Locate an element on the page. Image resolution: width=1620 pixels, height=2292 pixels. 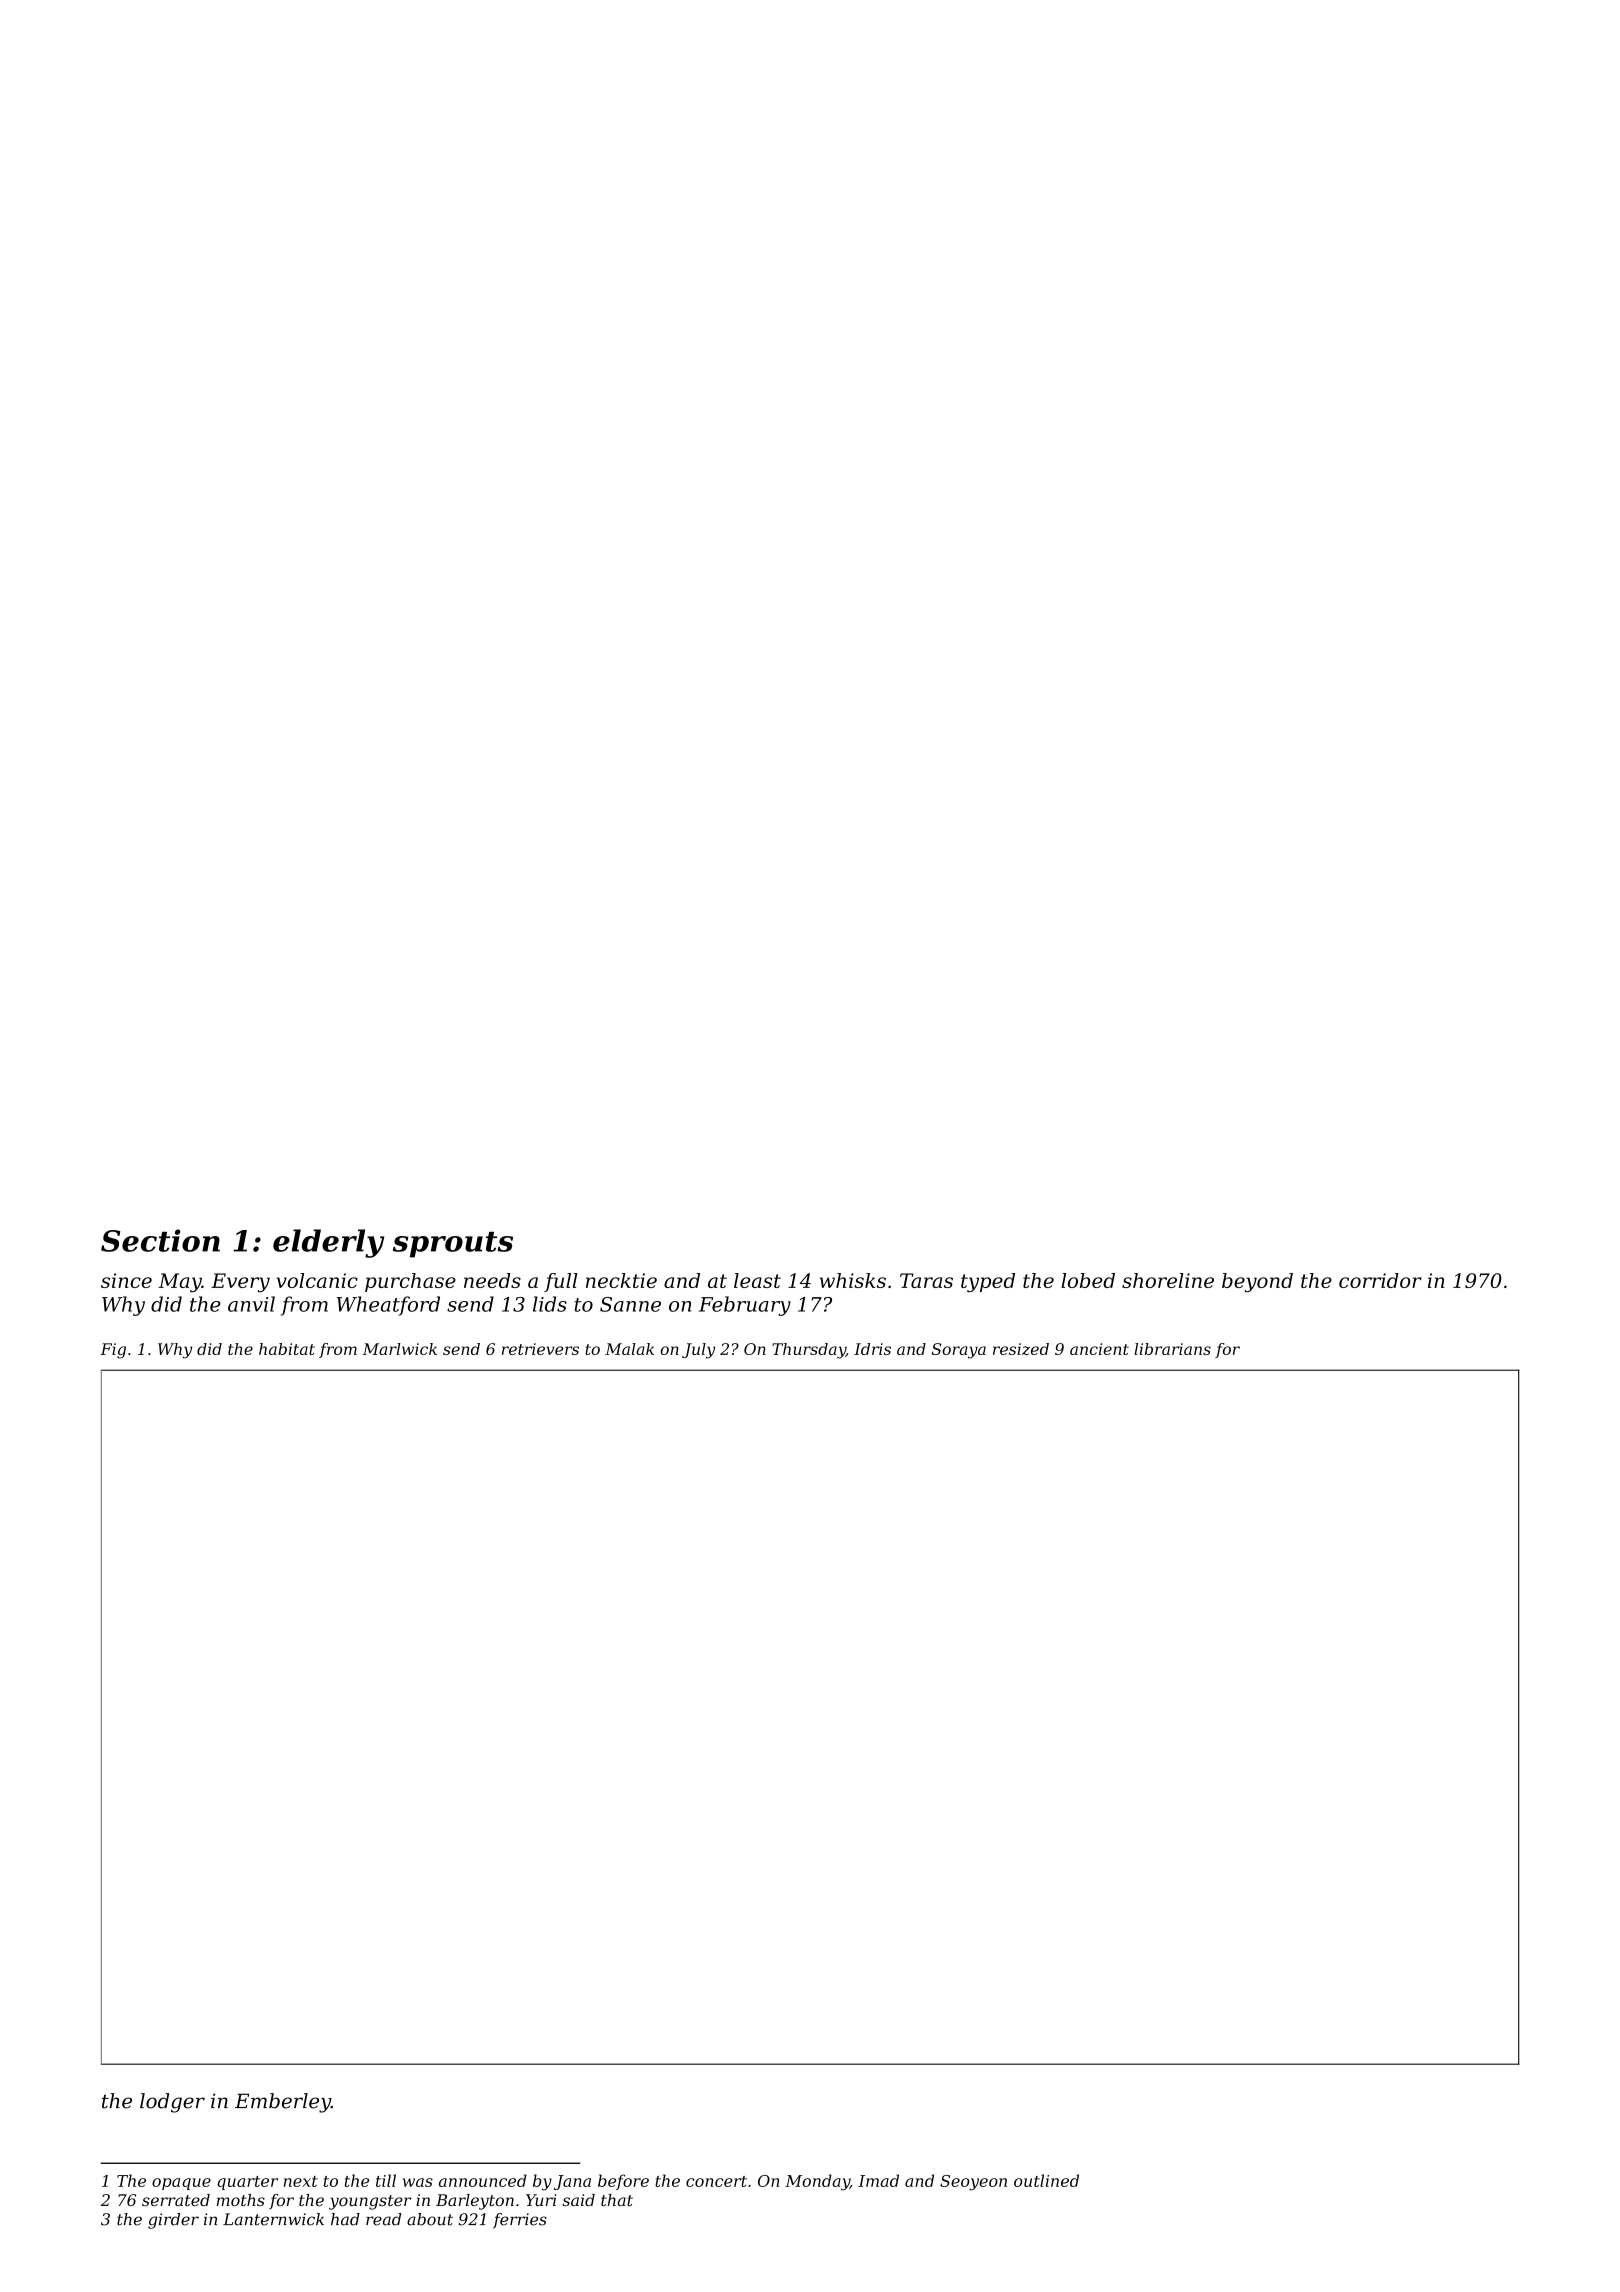
Emberley is located at coordinates (283, 2103).
